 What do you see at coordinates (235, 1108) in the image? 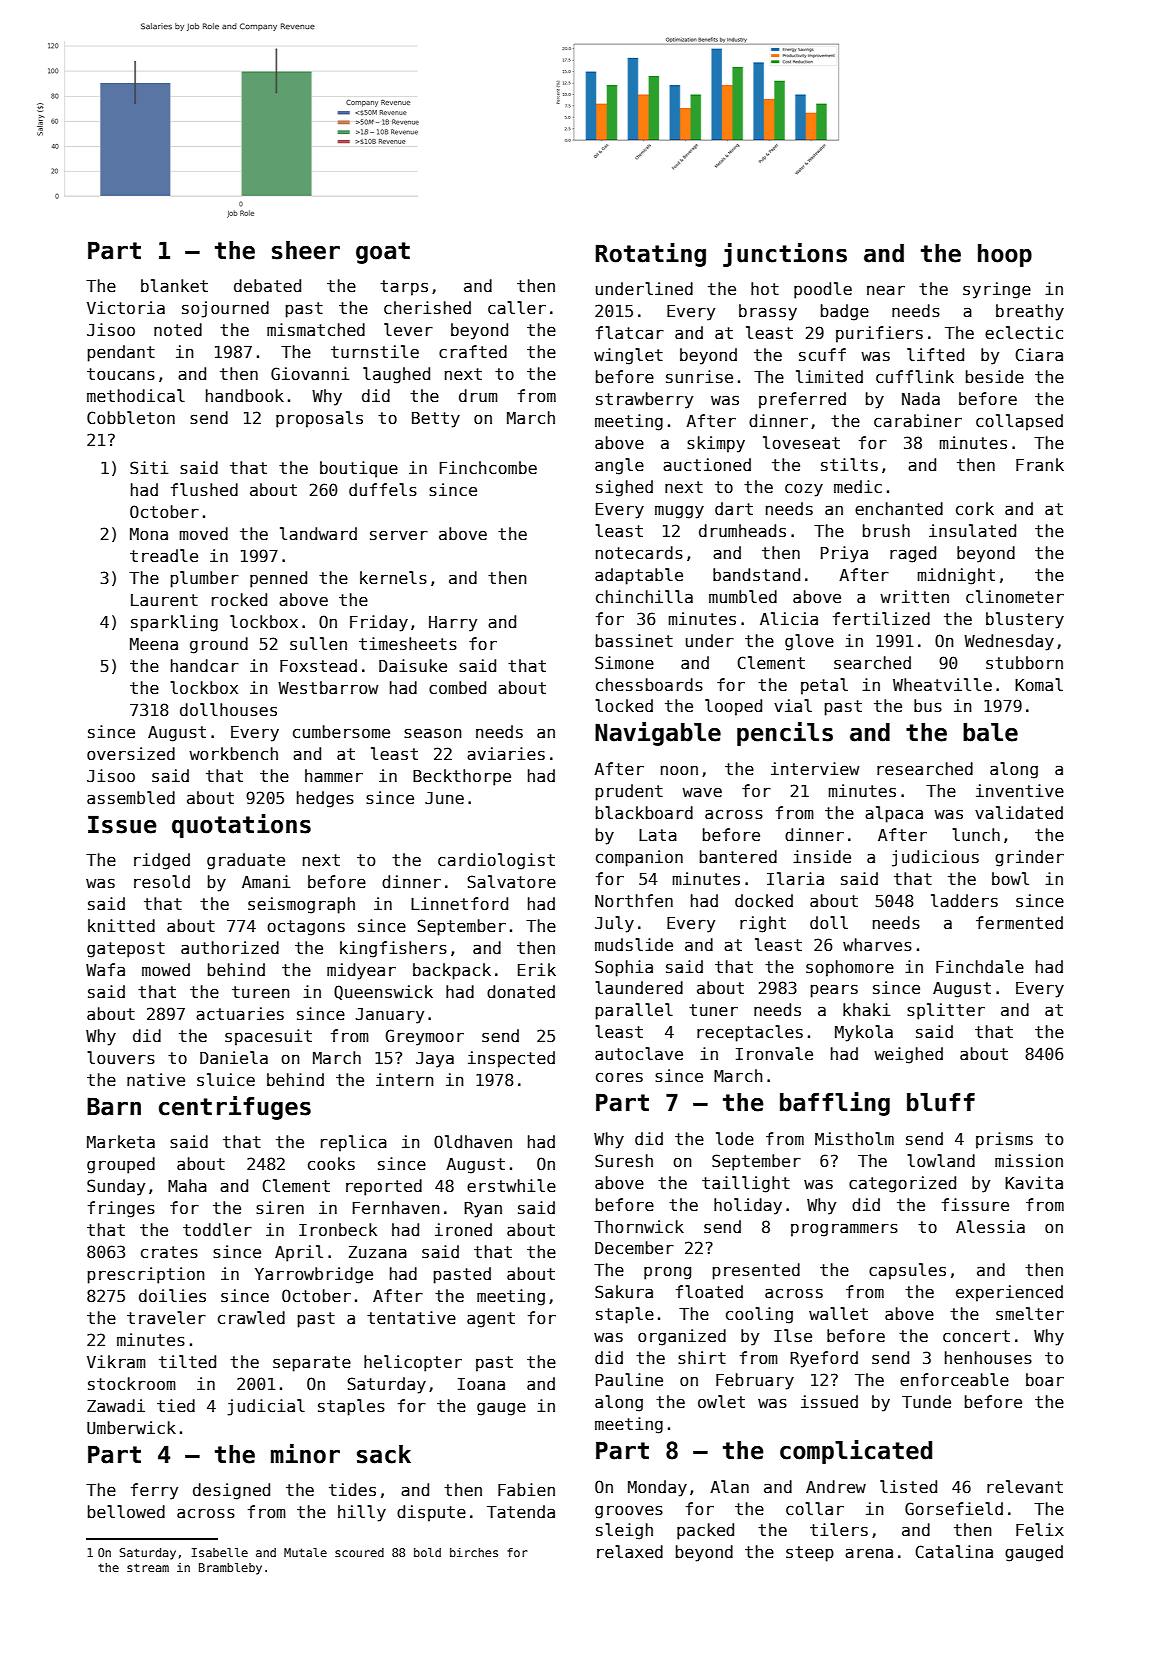
I see `centrifuges` at bounding box center [235, 1108].
